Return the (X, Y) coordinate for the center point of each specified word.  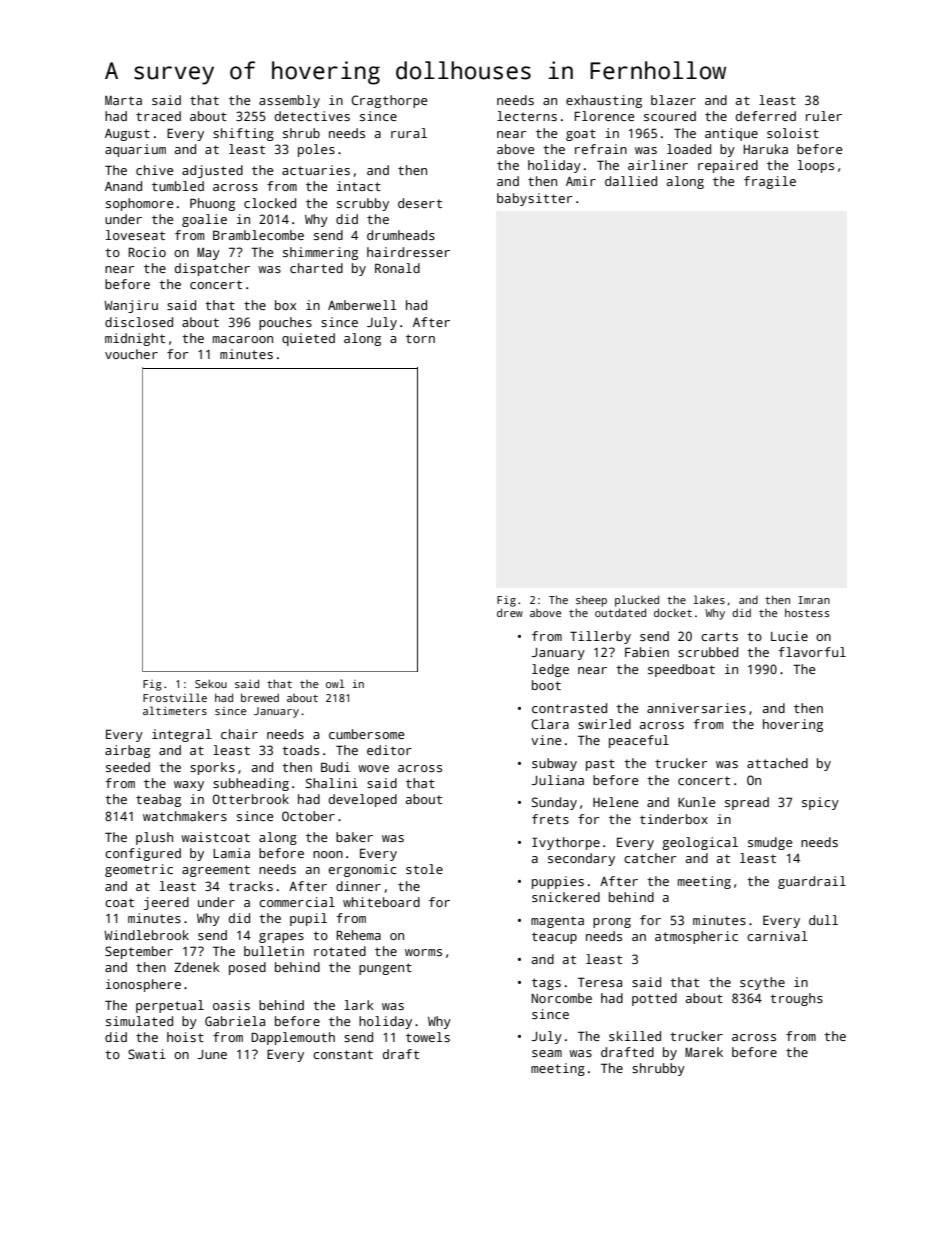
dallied (631, 181)
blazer (673, 100)
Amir (581, 181)
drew (510, 612)
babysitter (534, 199)
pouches (285, 323)
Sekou (211, 683)
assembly (289, 101)
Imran (814, 600)
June (212, 1054)
